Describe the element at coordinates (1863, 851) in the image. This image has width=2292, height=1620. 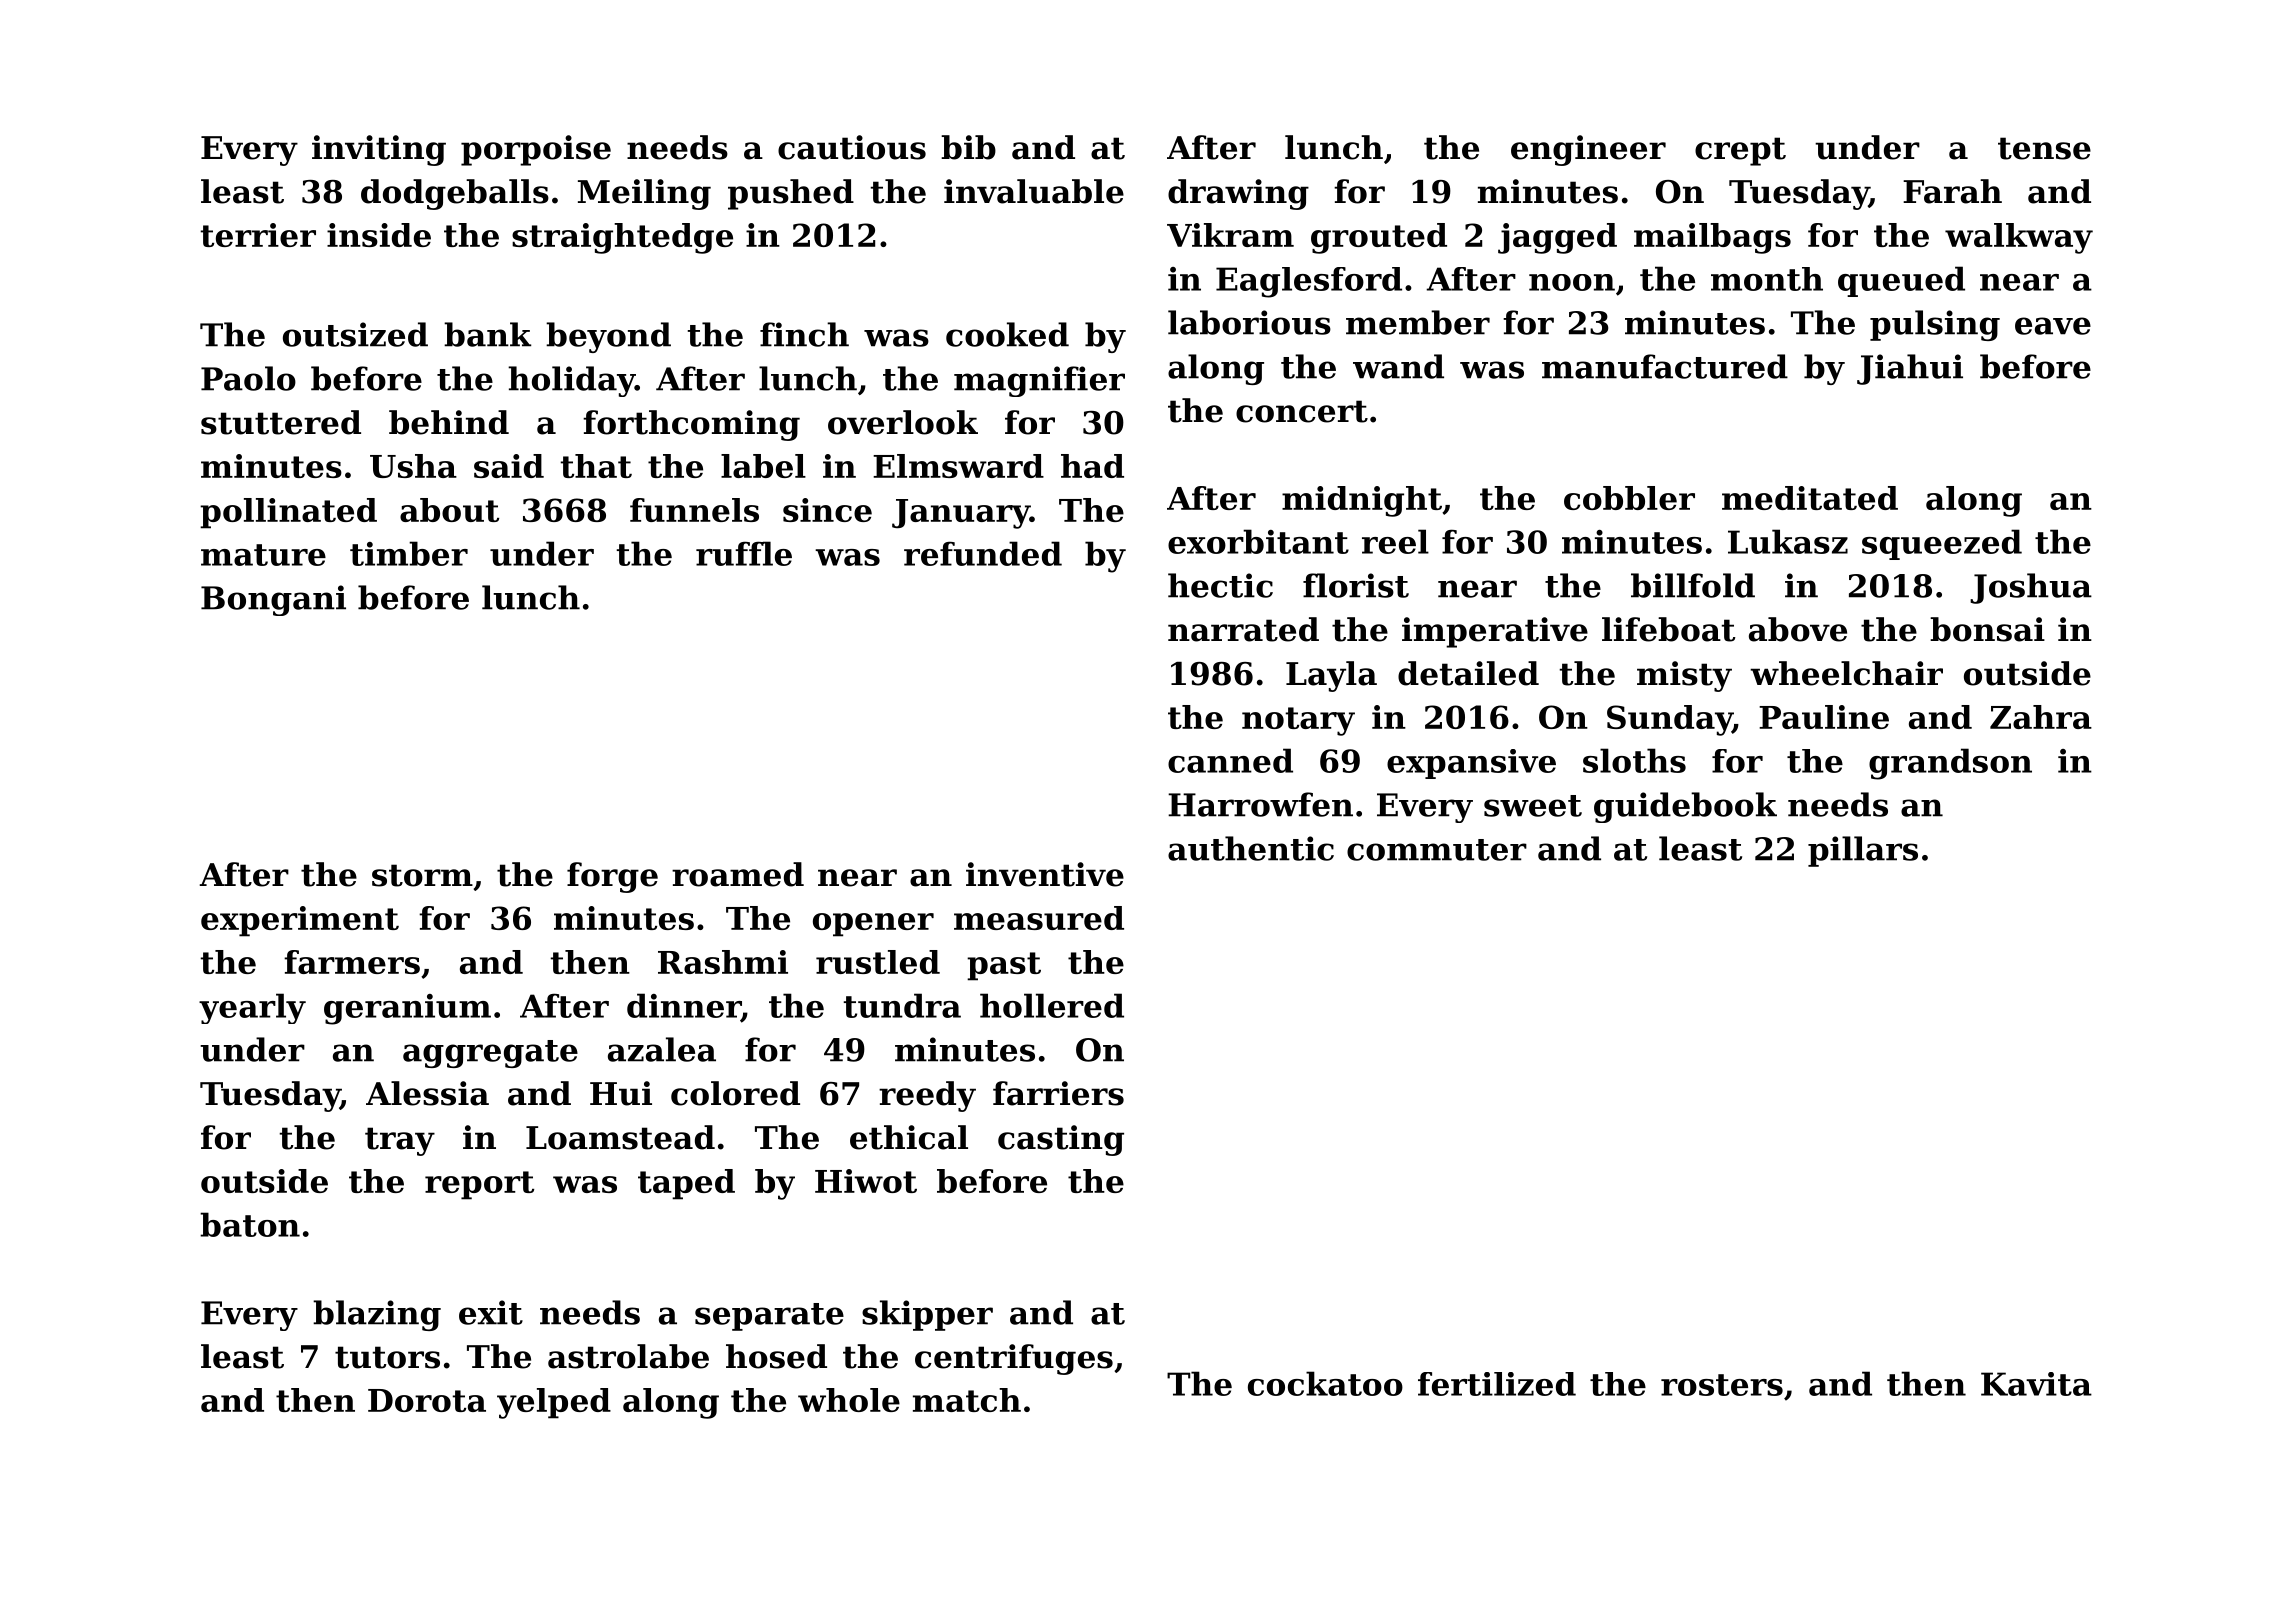
I see `pillars` at that location.
